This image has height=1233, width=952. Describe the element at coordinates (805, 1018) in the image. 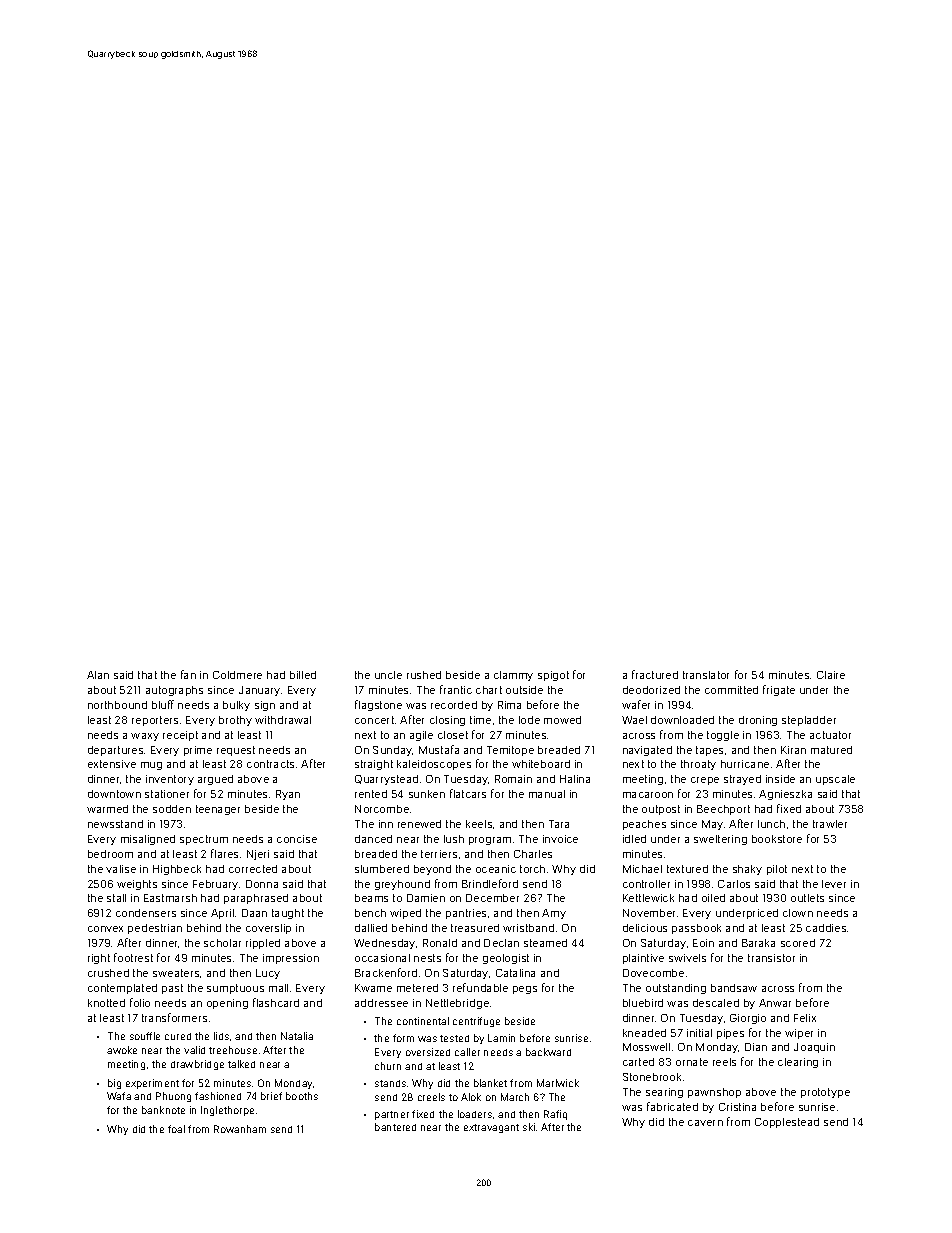

I see `Felix` at that location.
